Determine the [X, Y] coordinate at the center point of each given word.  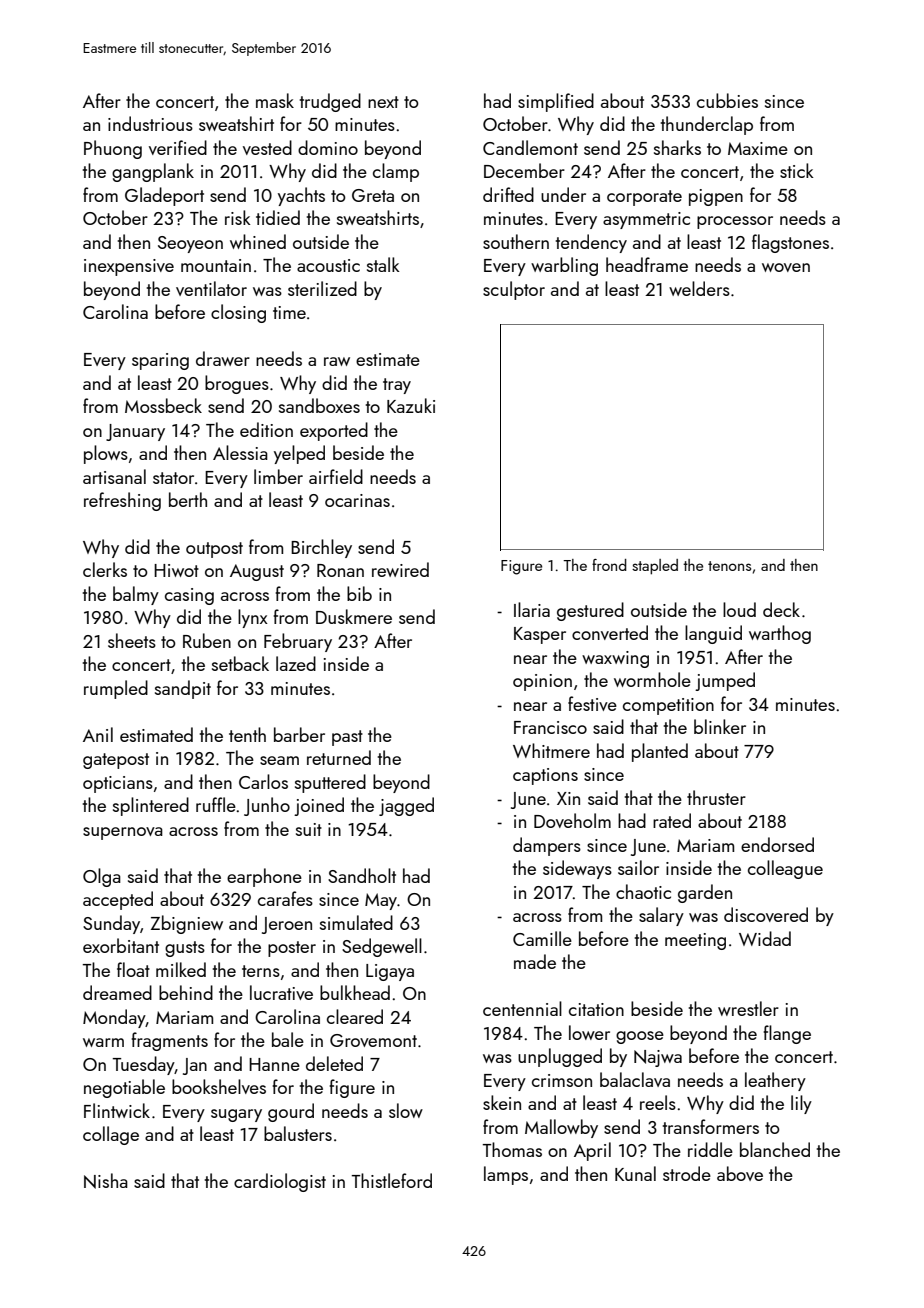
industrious [150, 123]
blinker [720, 726]
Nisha [106, 1181]
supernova [123, 833]
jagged [406, 806]
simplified [556, 102]
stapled [655, 567]
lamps [506, 1175]
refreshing [122, 501]
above [740, 1173]
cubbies [727, 100]
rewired [400, 569]
